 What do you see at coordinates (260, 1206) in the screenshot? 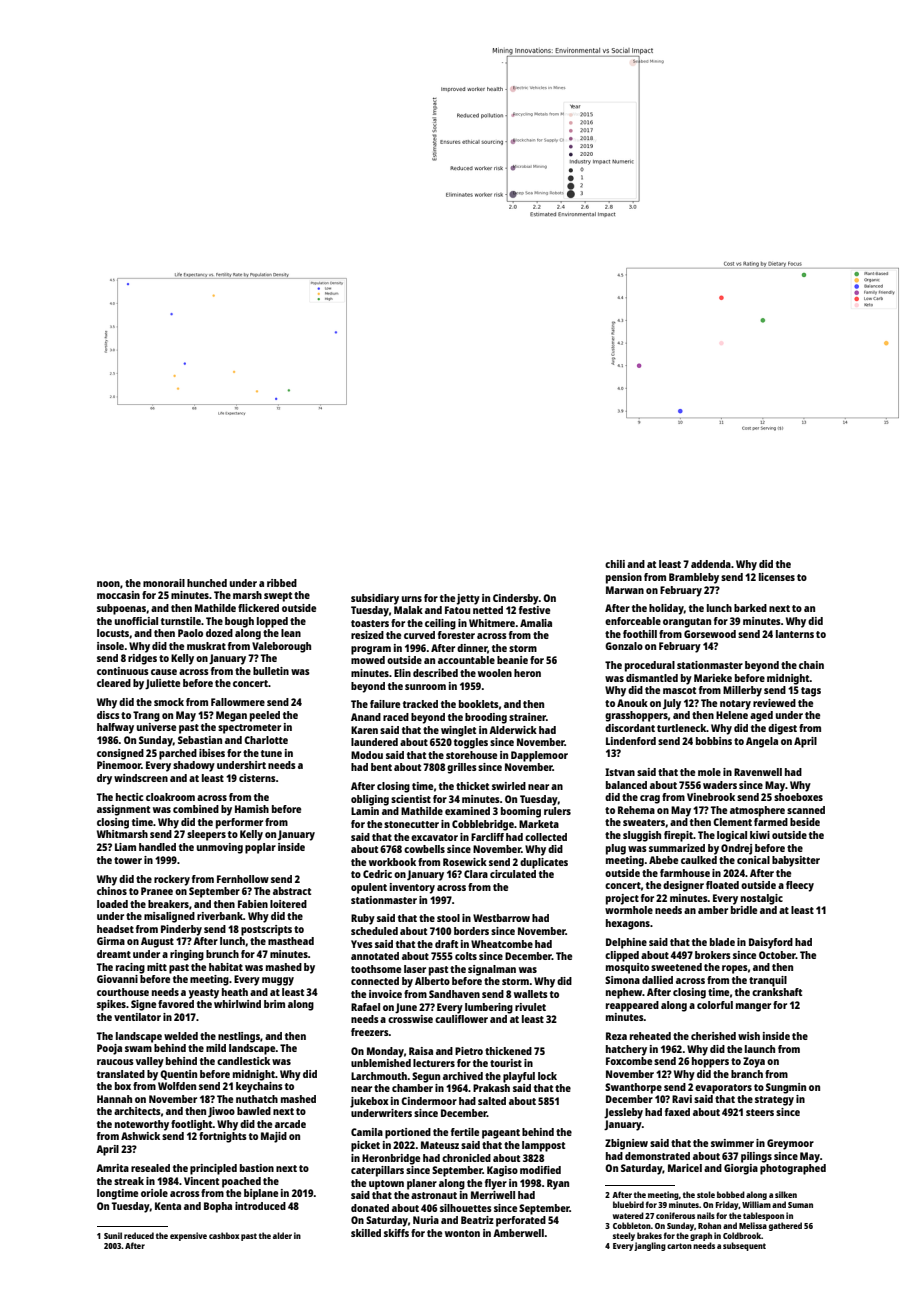
I see `introduced` at bounding box center [260, 1206].
